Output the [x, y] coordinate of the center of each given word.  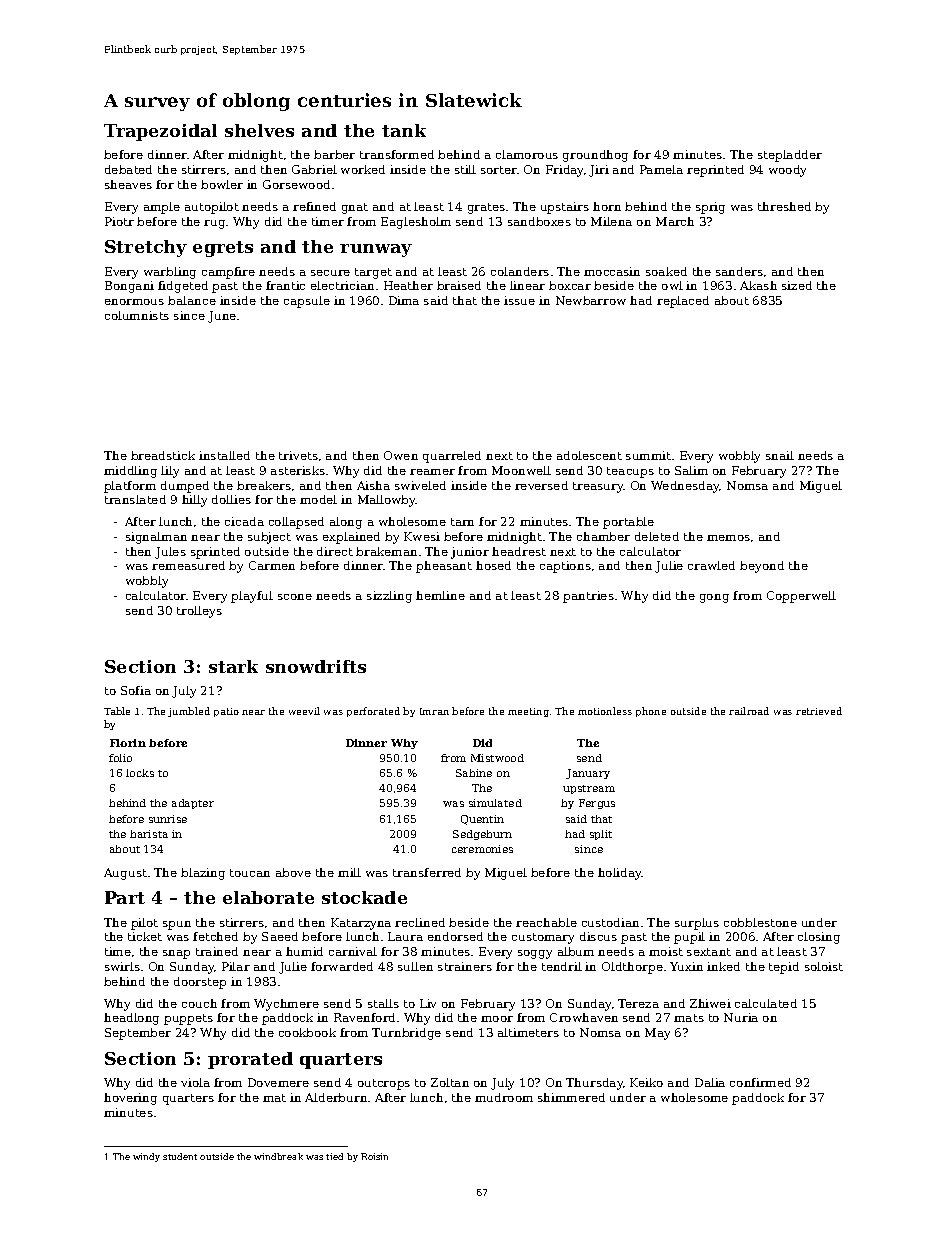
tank [404, 130]
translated [135, 499]
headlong [131, 1019]
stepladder [790, 156]
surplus [697, 924]
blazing [203, 874]
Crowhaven [584, 1017]
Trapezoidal [160, 132]
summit [648, 455]
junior [470, 553]
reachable [546, 922]
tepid [784, 968]
